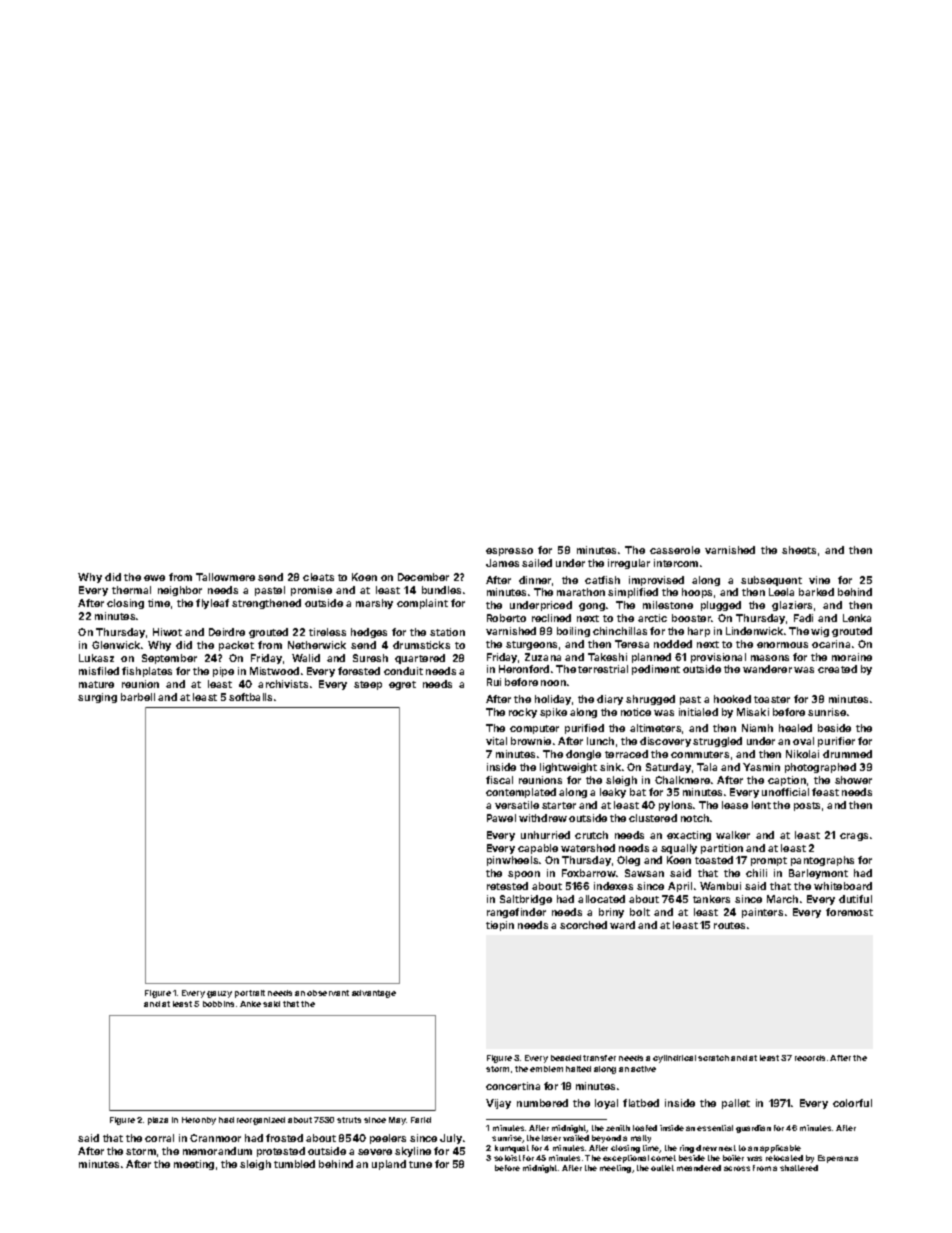  What do you see at coordinates (318, 577) in the screenshot?
I see `cleats` at bounding box center [318, 577].
